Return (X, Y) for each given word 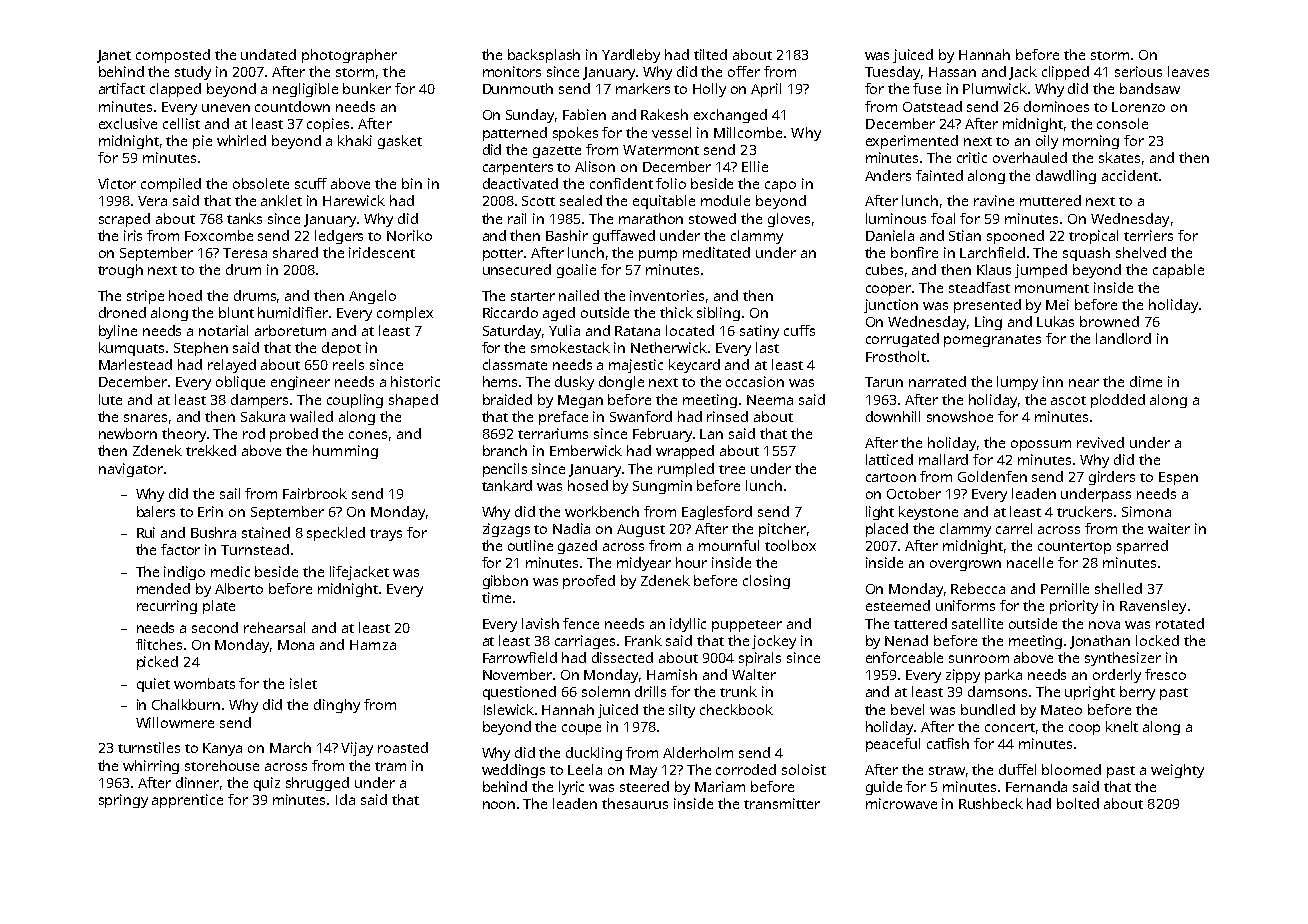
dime (1146, 381)
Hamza (373, 645)
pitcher (782, 530)
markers (643, 88)
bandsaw (1150, 88)
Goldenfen (992, 476)
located (690, 330)
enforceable (904, 657)
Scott (538, 201)
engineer (300, 383)
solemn (606, 691)
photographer (349, 56)
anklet (281, 200)
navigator (131, 470)
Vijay (357, 749)
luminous (896, 218)
